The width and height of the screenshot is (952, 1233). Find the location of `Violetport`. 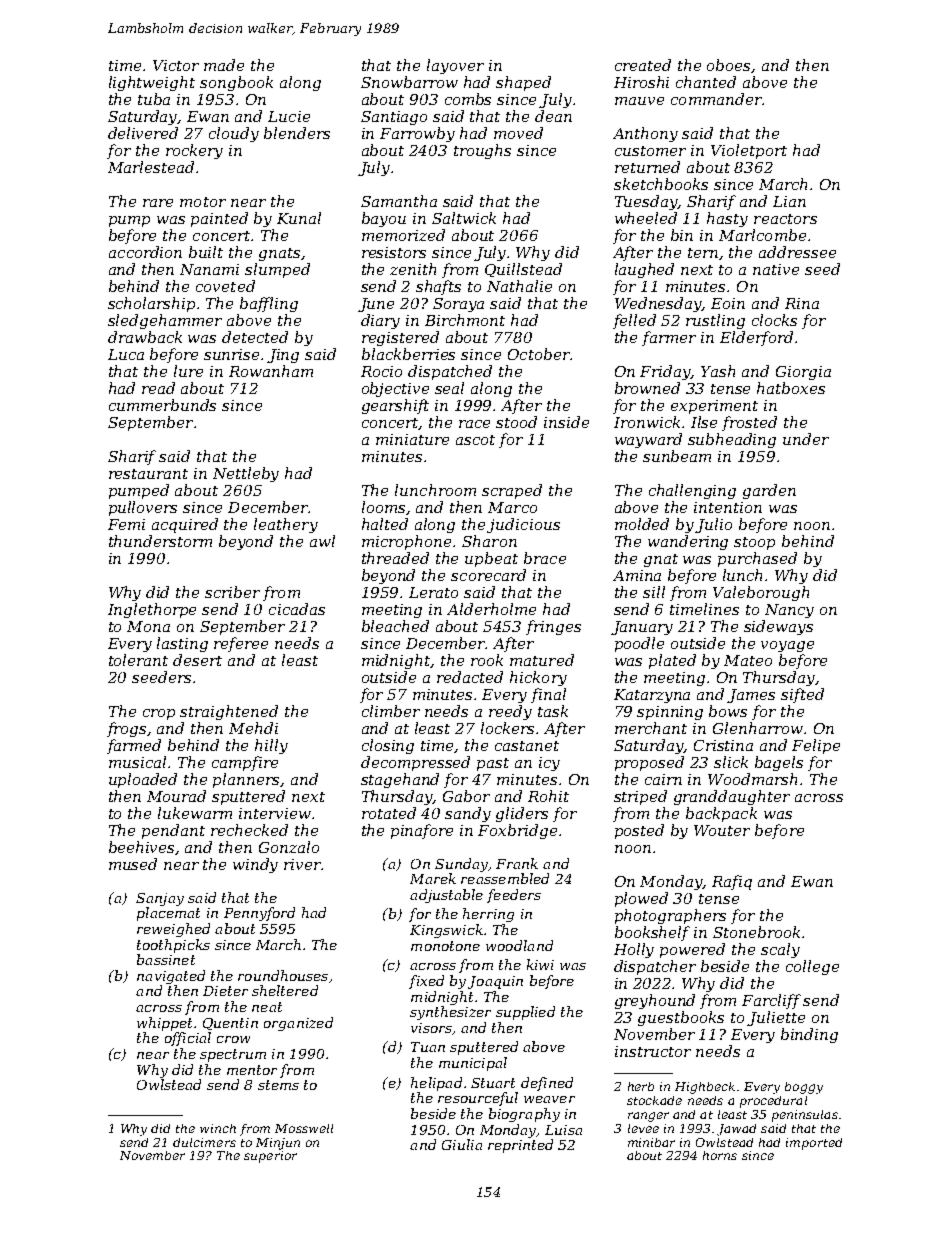

Violetport is located at coordinates (749, 151).
